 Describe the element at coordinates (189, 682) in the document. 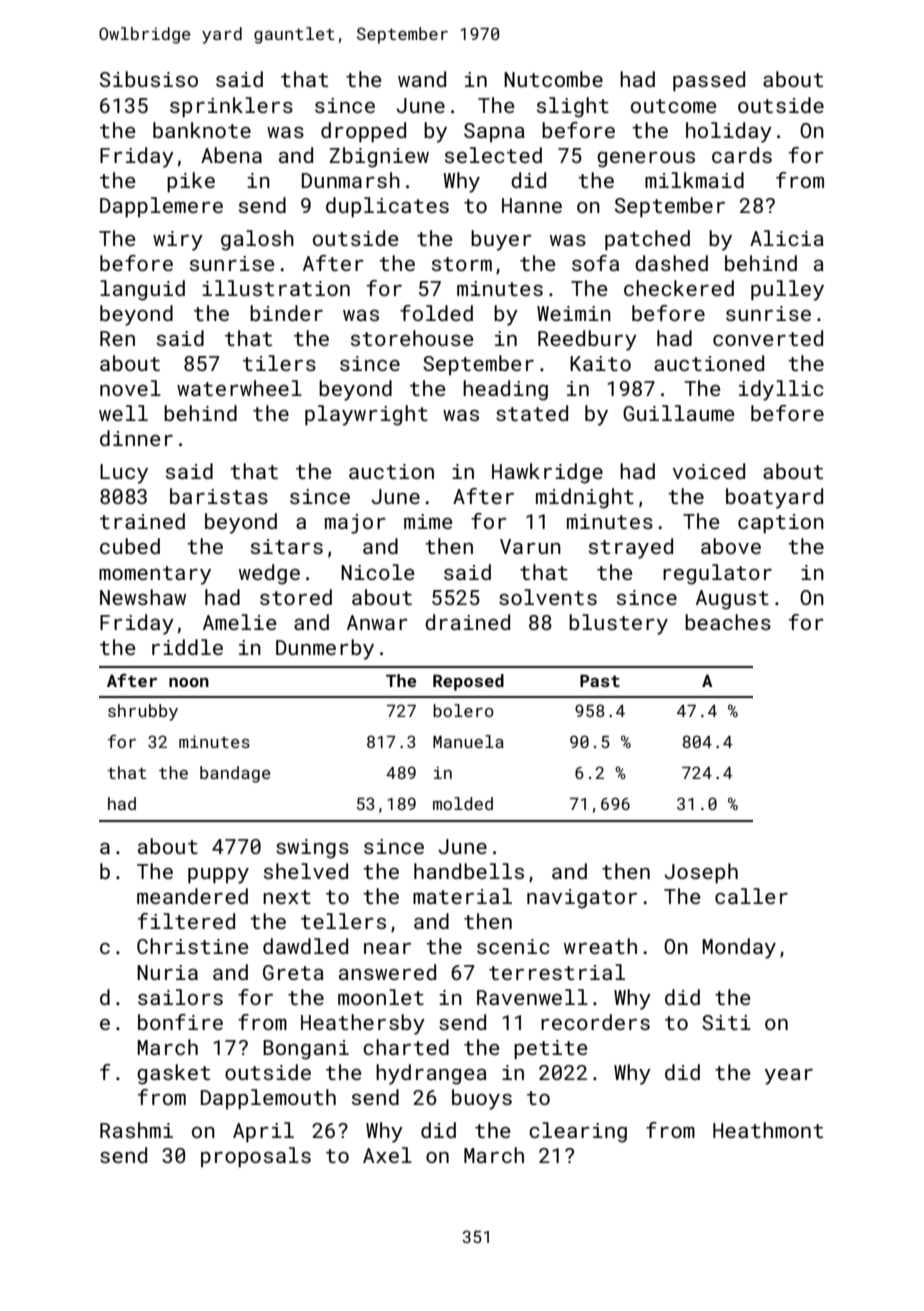

I see `noon` at that location.
